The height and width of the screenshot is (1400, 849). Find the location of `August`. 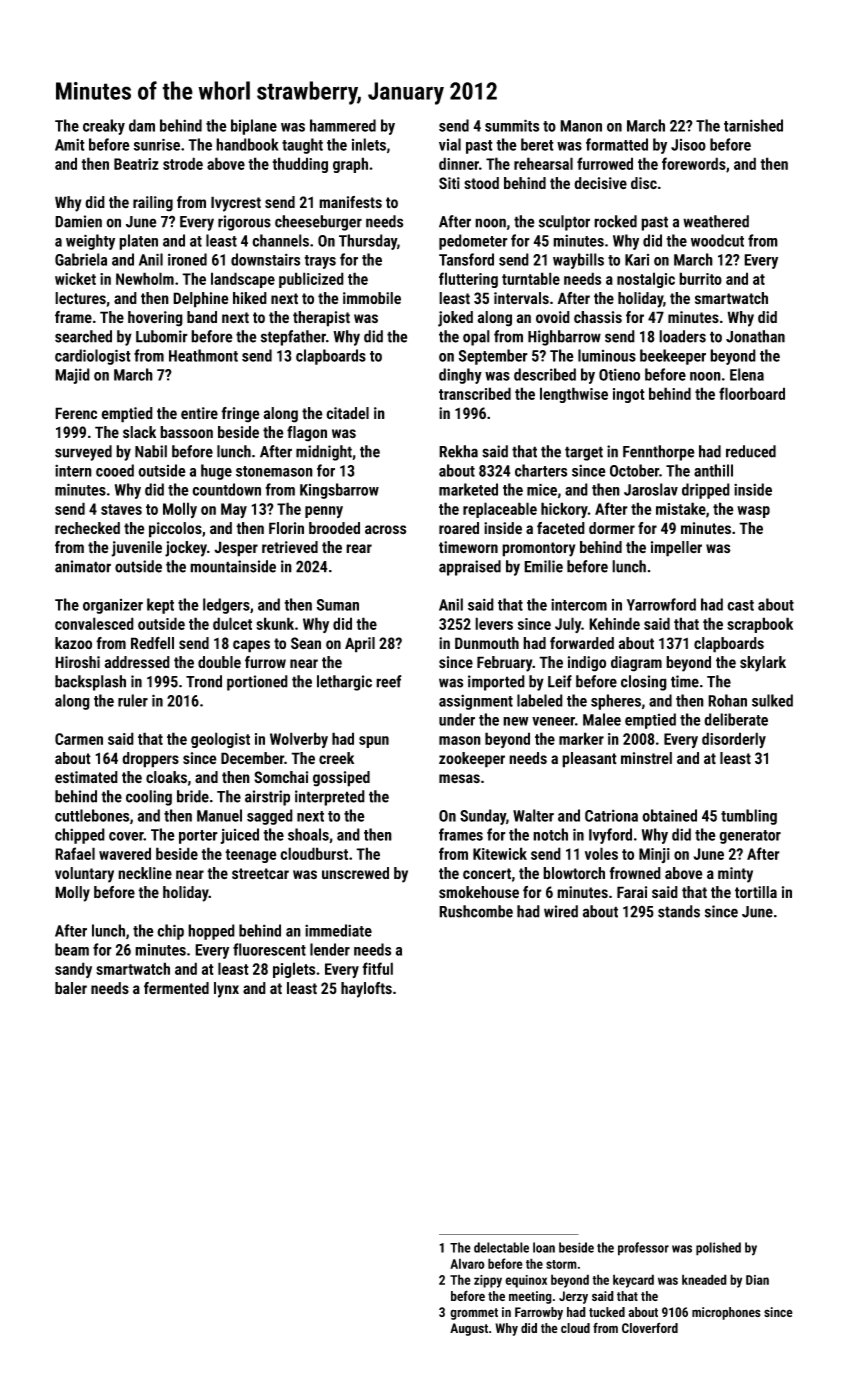

August is located at coordinates (469, 1329).
